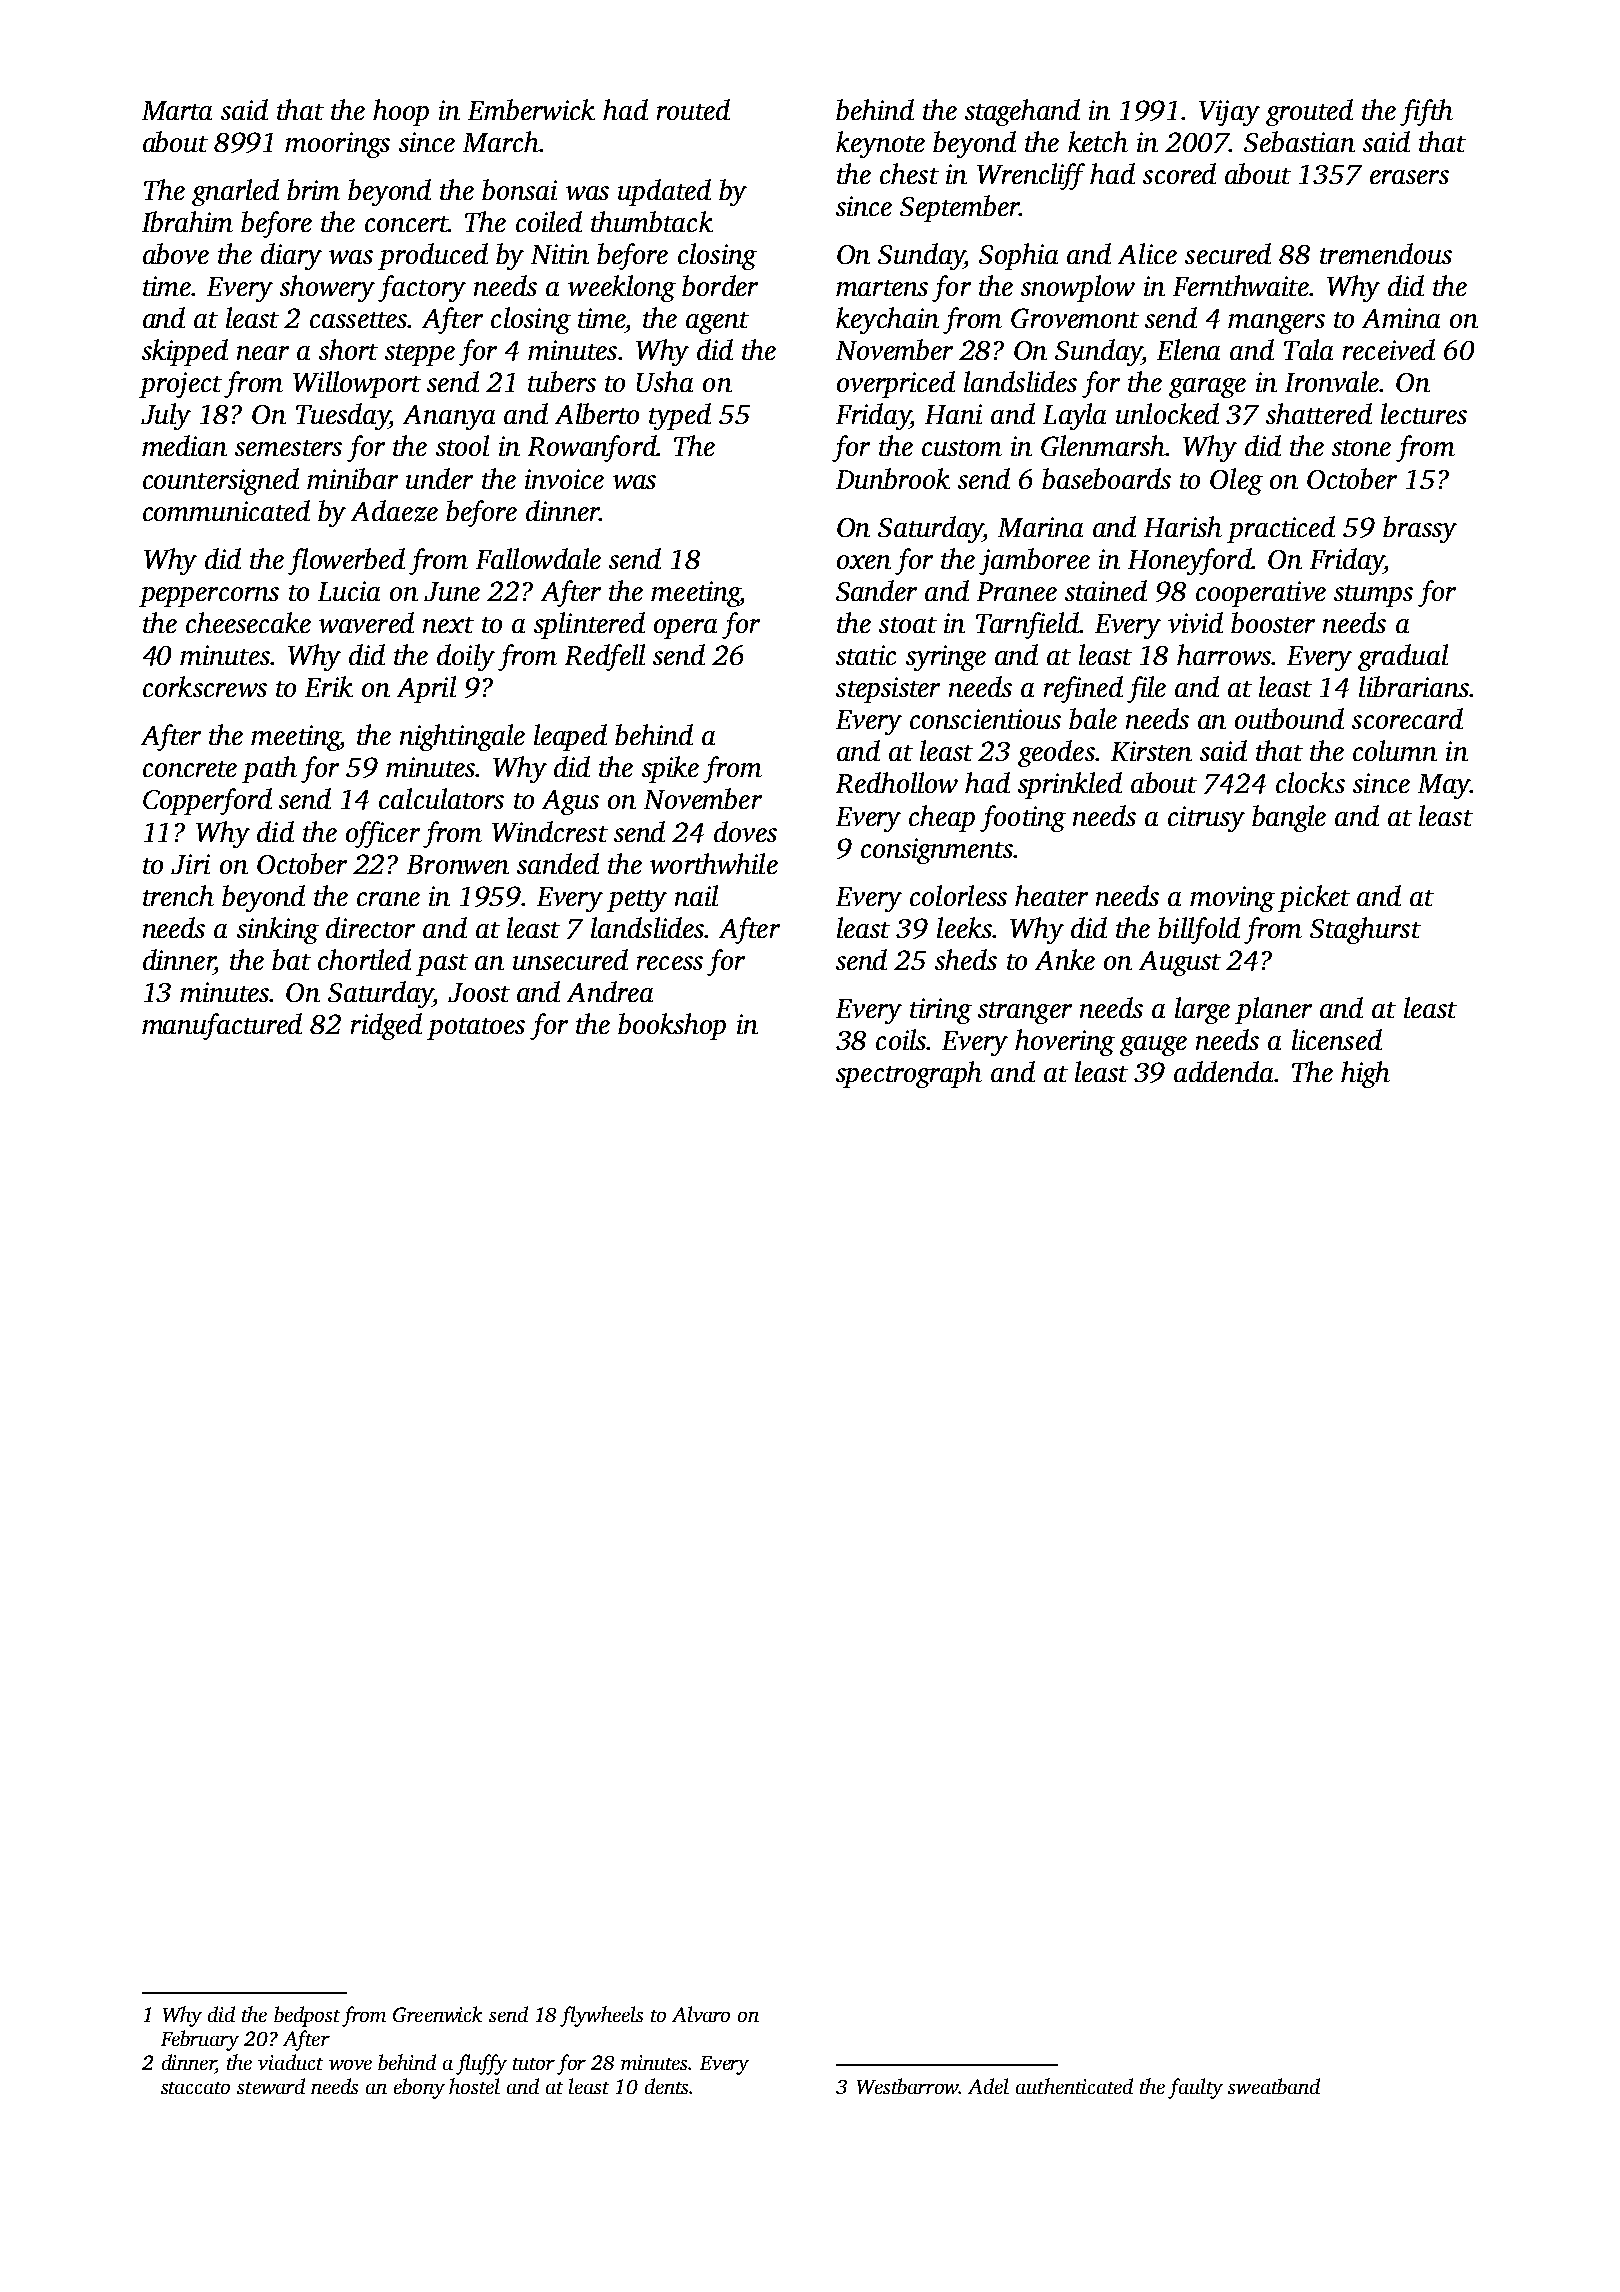 This screenshot has height=2292, width=1620. I want to click on high, so click(1365, 1074).
